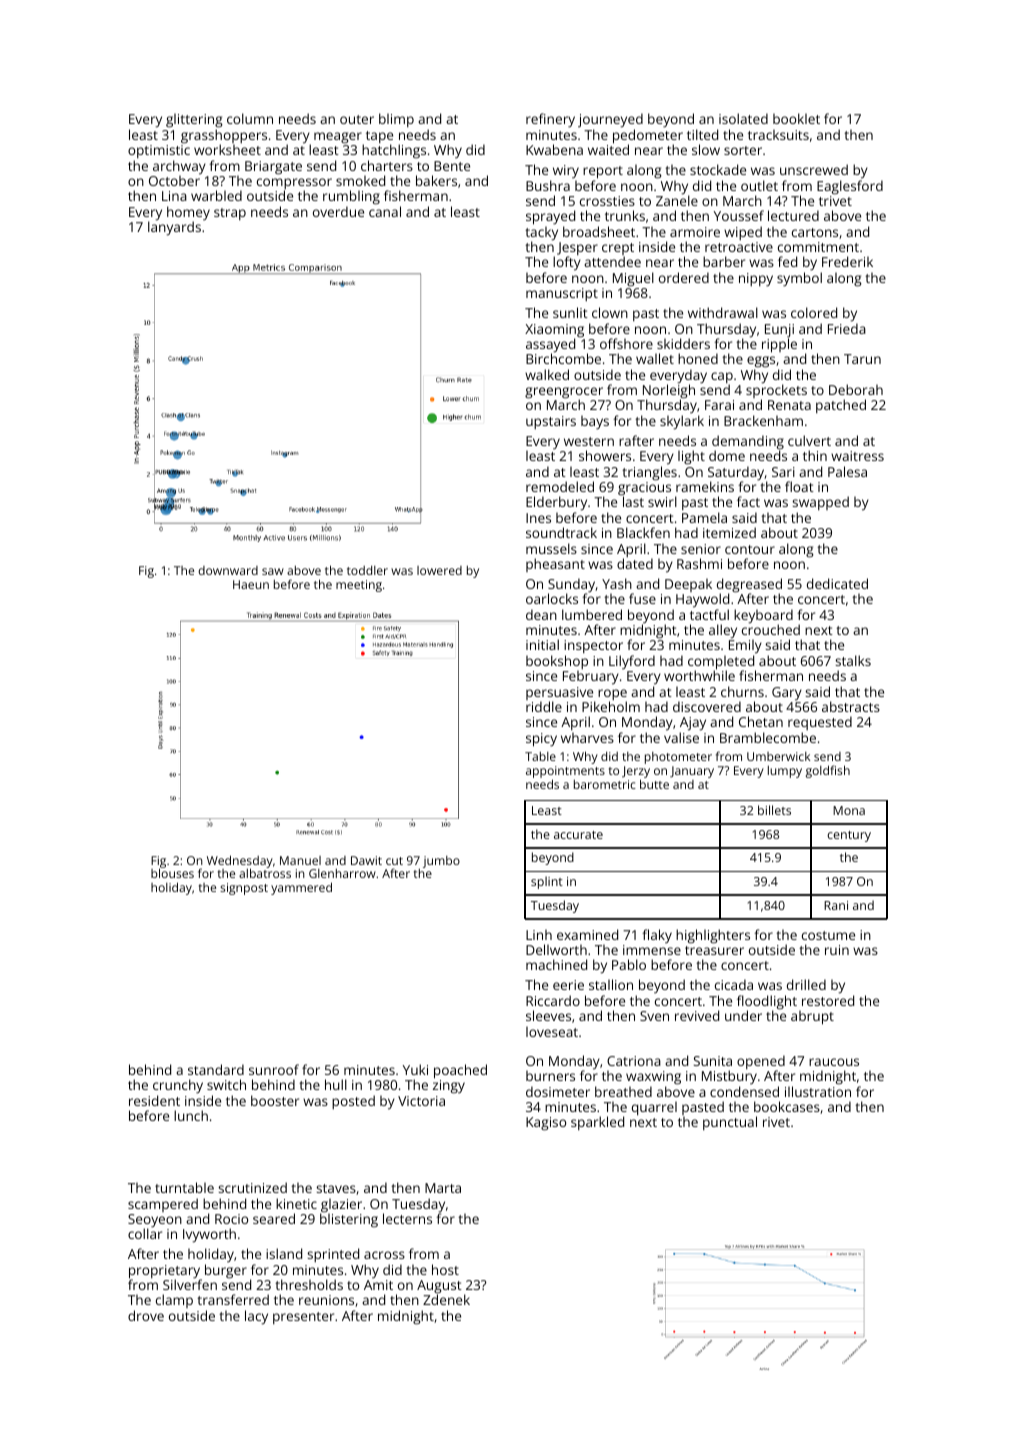 Image resolution: width=1015 pixels, height=1442 pixels. Describe the element at coordinates (366, 860) in the page. I see `Dawit` at that location.
